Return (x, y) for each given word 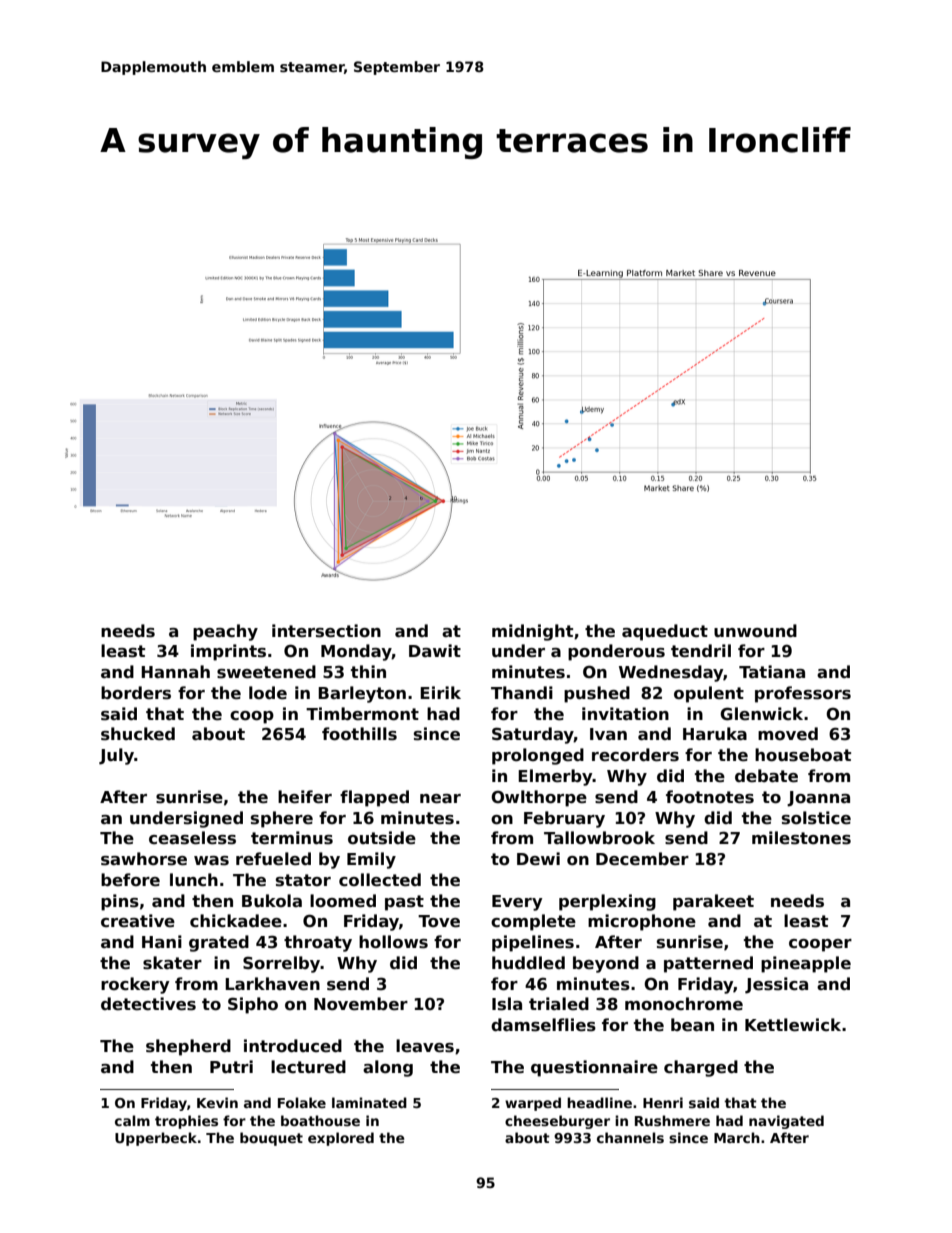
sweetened (266, 672)
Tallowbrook (599, 838)
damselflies (543, 1025)
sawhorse (144, 859)
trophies (186, 1122)
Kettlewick (793, 1025)
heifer (305, 797)
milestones (801, 838)
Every (517, 903)
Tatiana (772, 672)
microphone (642, 922)
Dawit (435, 650)
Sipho (253, 1005)
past (404, 903)
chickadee (236, 921)
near (440, 799)
